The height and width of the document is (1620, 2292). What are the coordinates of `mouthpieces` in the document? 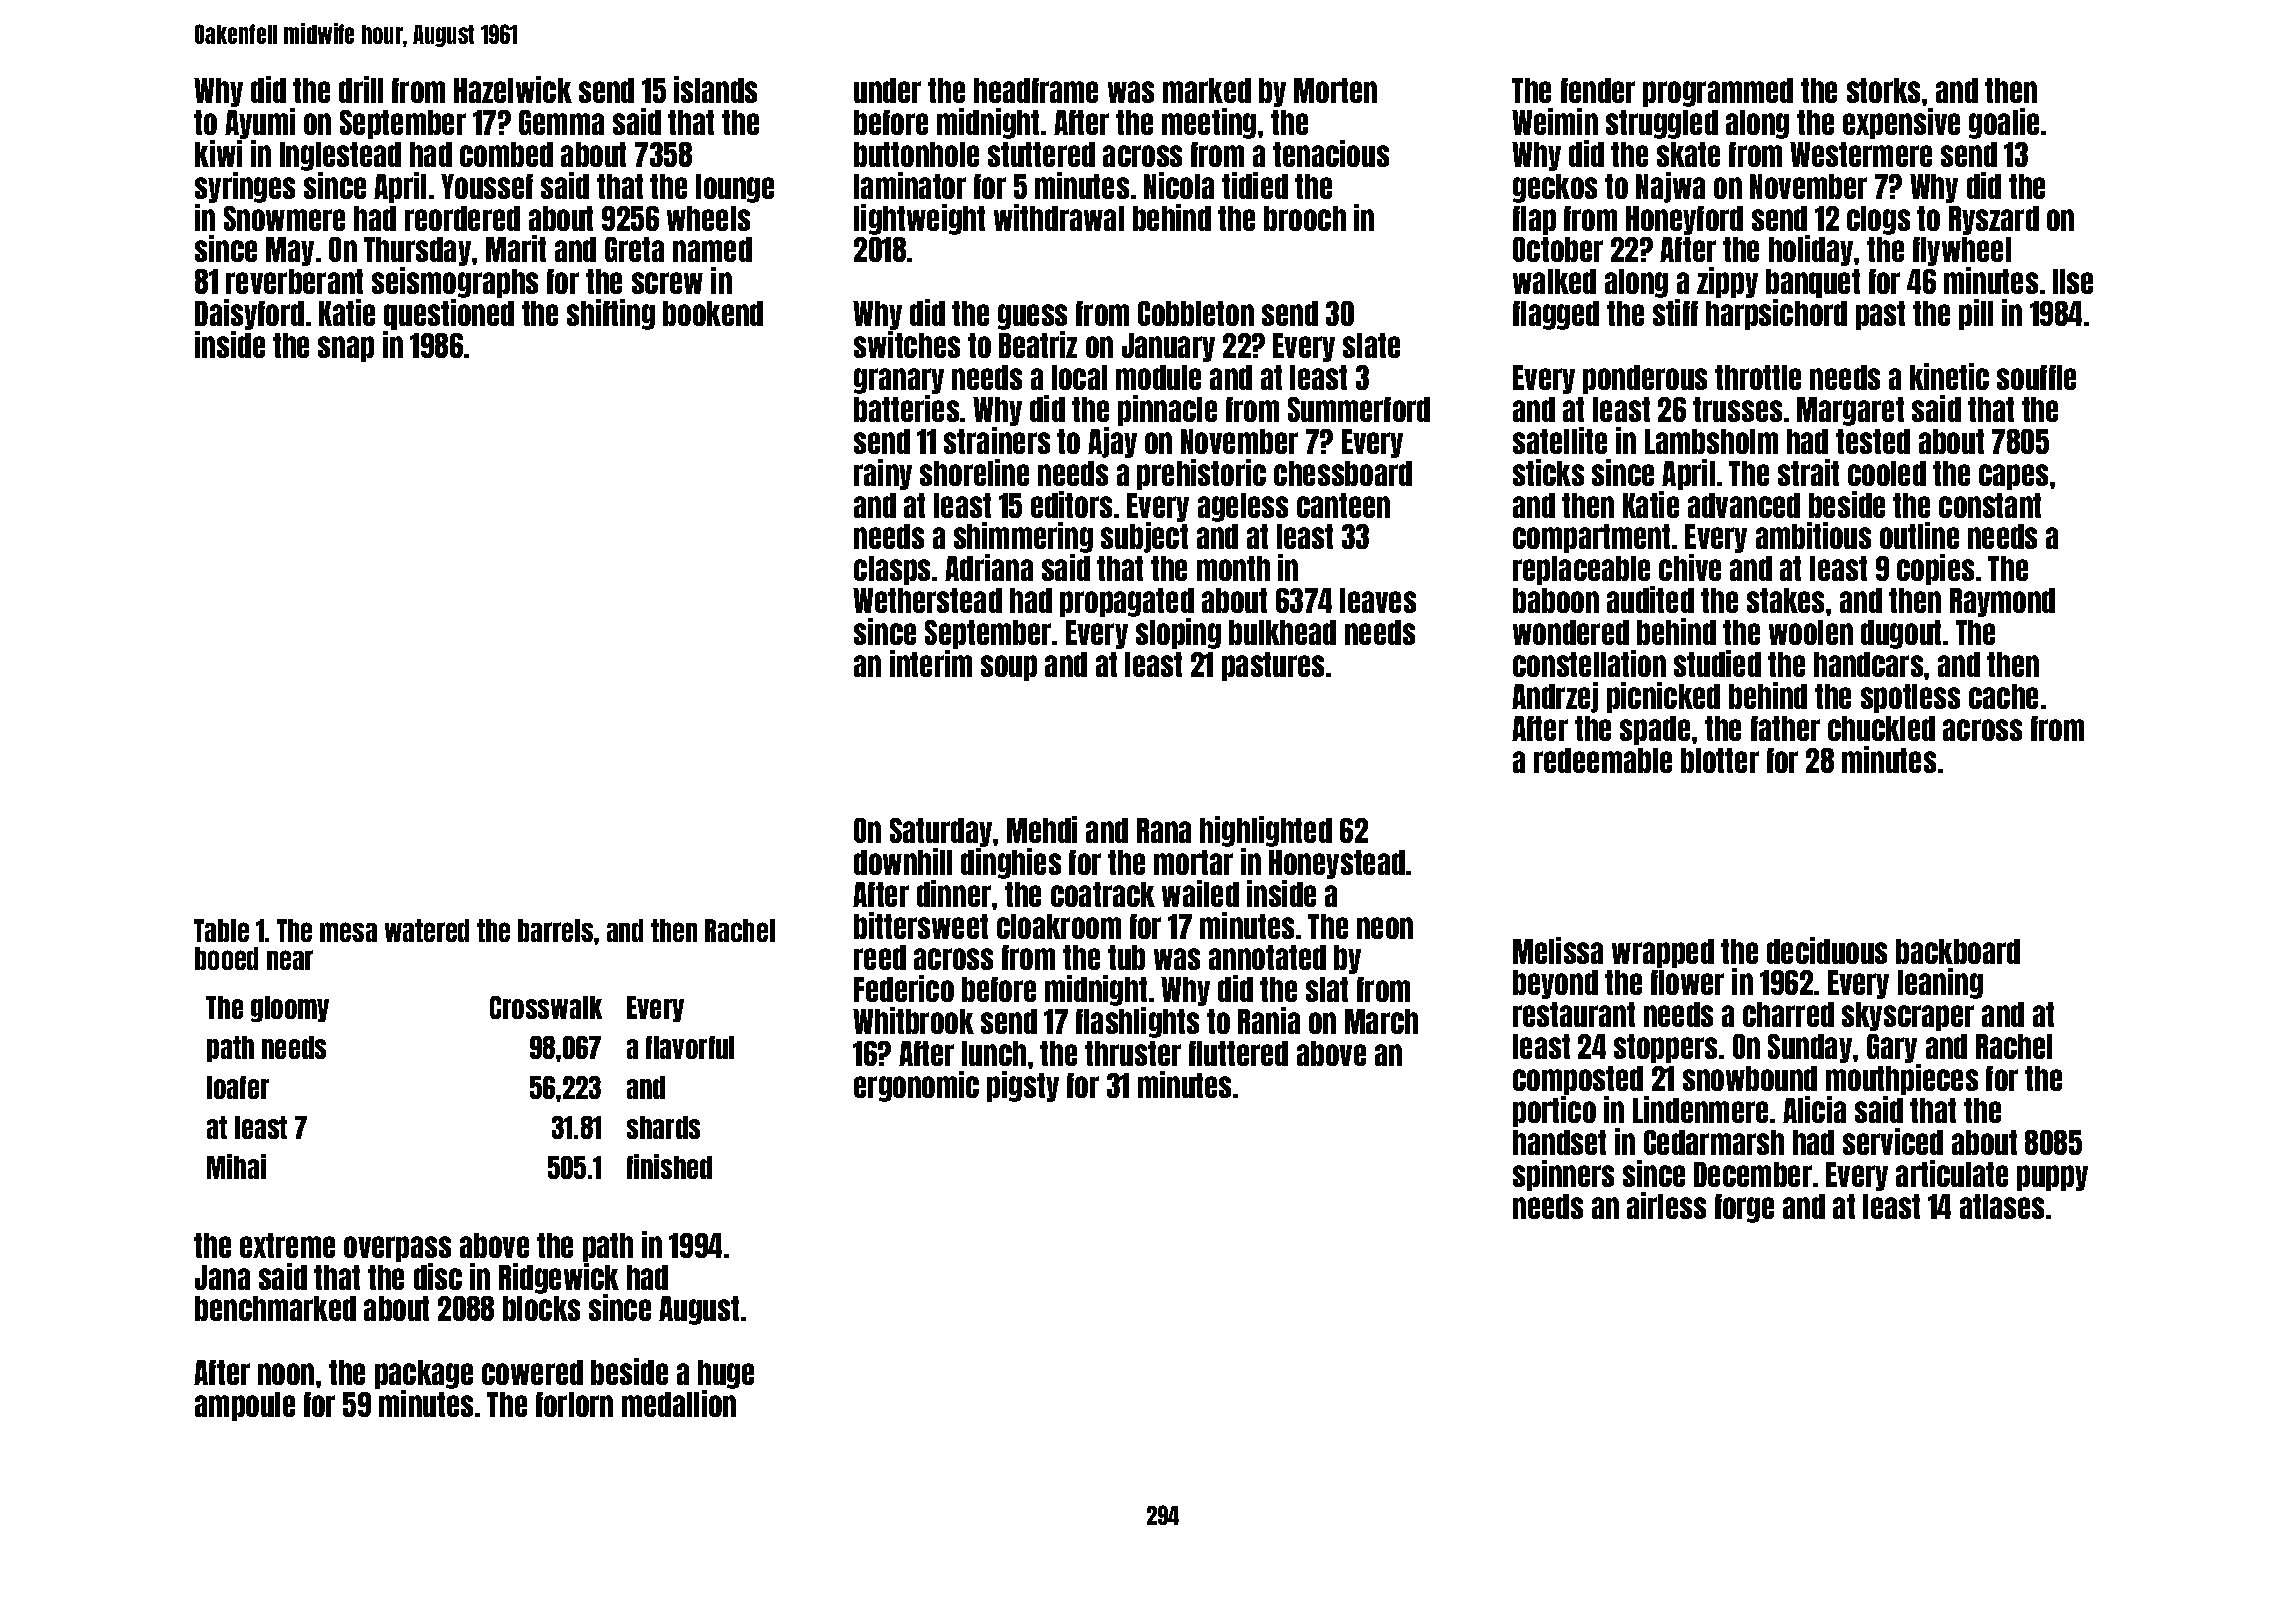 It's located at (1902, 1079).
